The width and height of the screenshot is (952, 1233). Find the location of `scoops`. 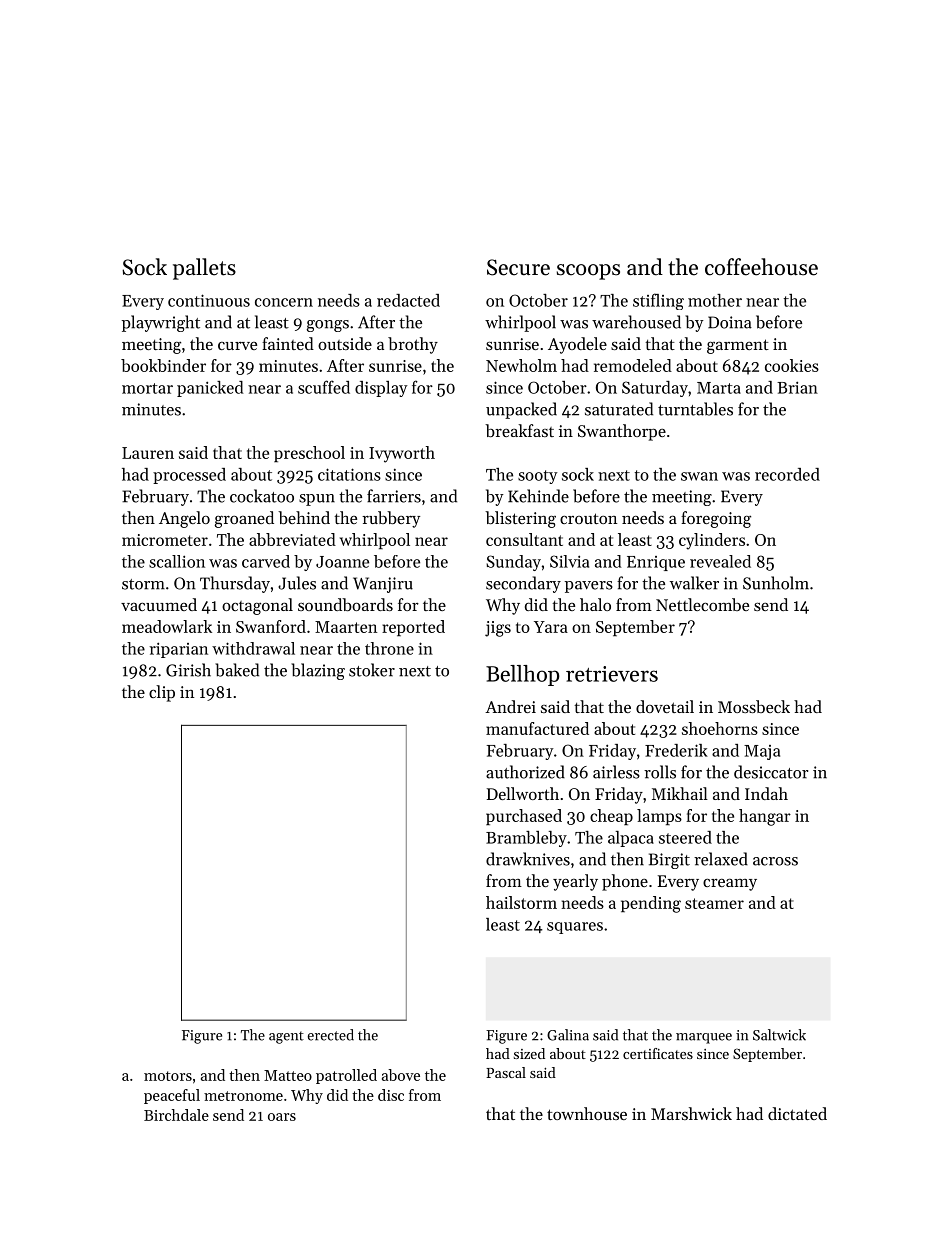

scoops is located at coordinates (588, 272).
